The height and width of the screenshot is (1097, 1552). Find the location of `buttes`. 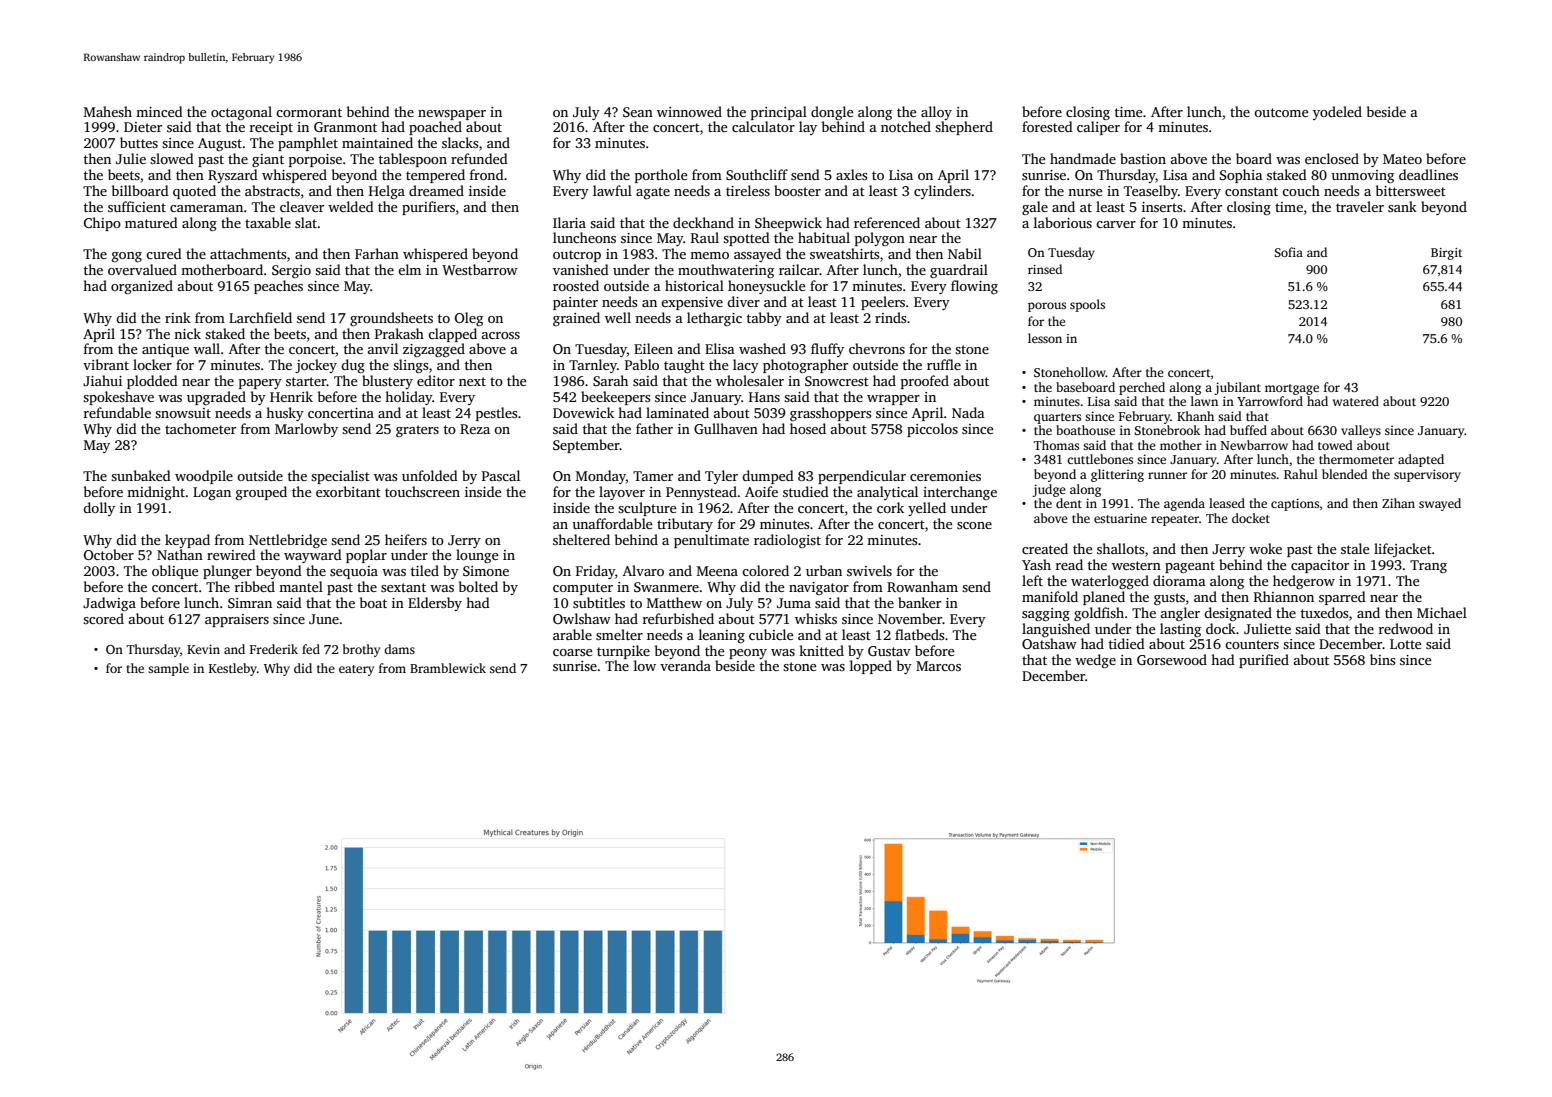

buttes is located at coordinates (139, 142).
